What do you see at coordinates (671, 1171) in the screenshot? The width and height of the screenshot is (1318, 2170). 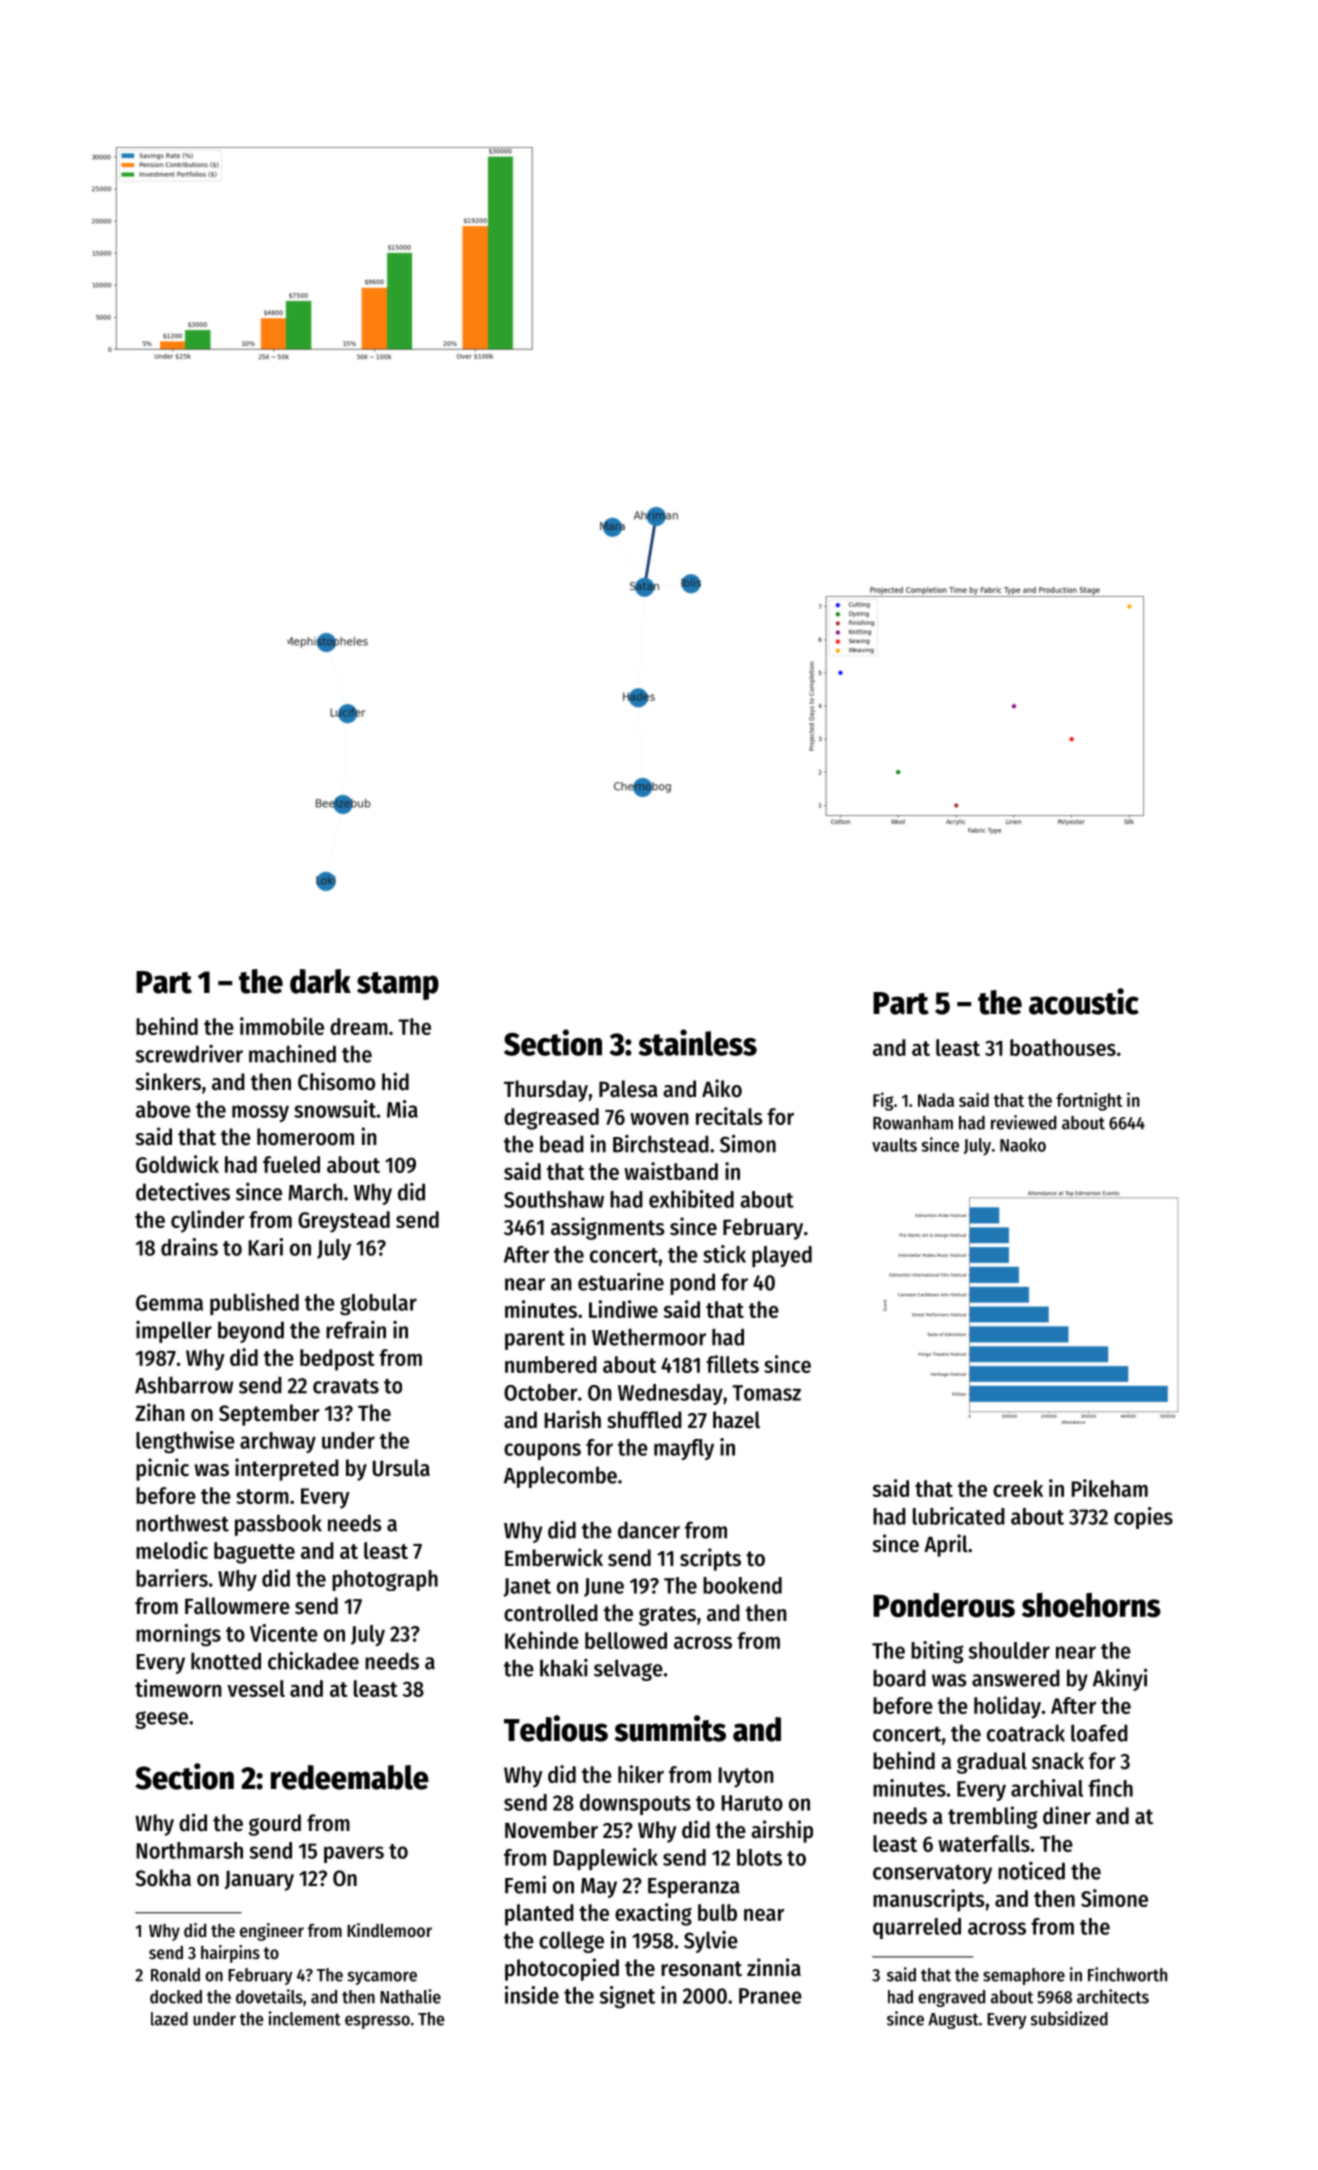 I see `waistband` at bounding box center [671, 1171].
